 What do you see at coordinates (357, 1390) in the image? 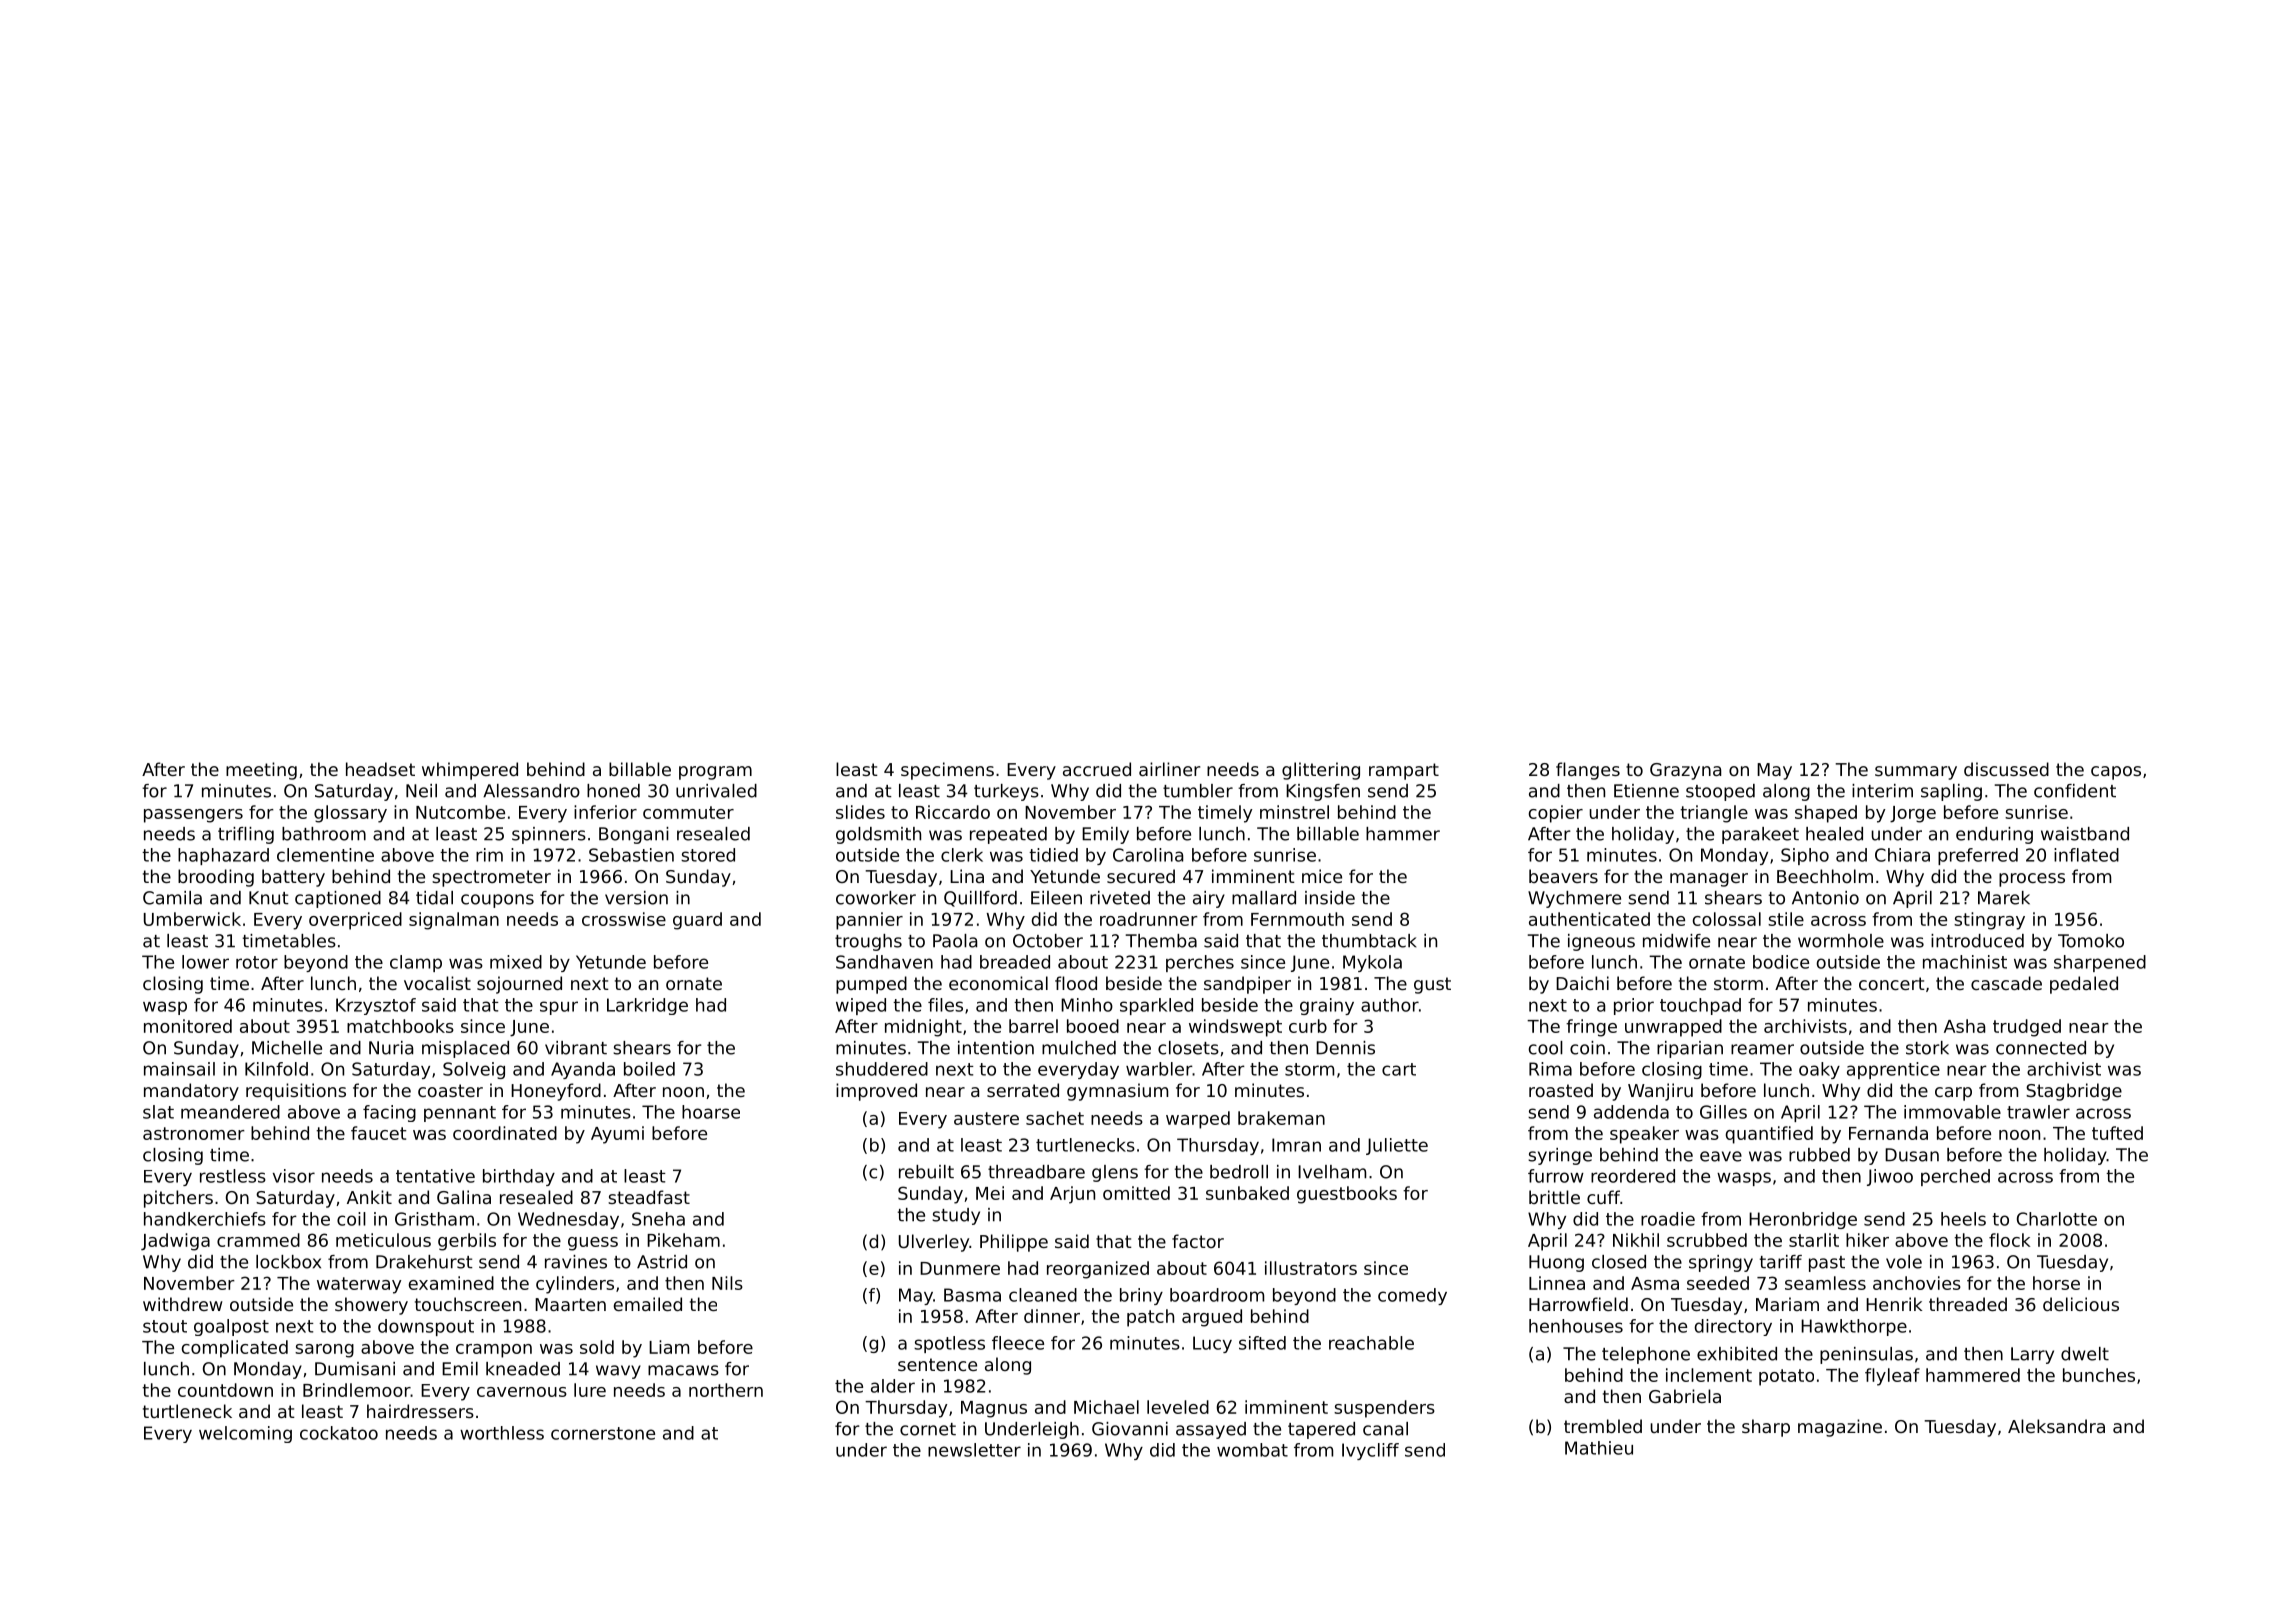
I see `Brindlemoor` at bounding box center [357, 1390].
